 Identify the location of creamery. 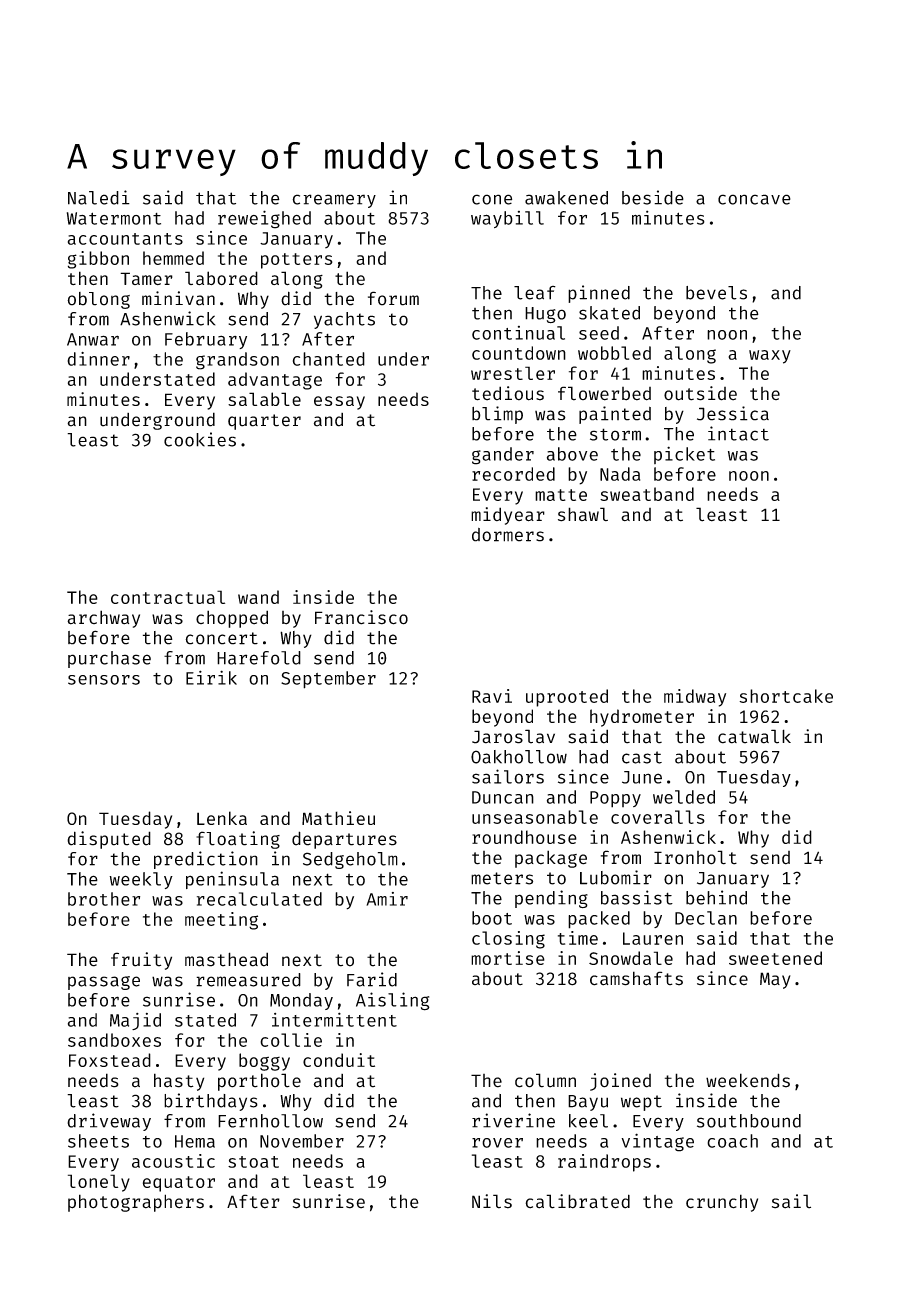
(334, 201).
